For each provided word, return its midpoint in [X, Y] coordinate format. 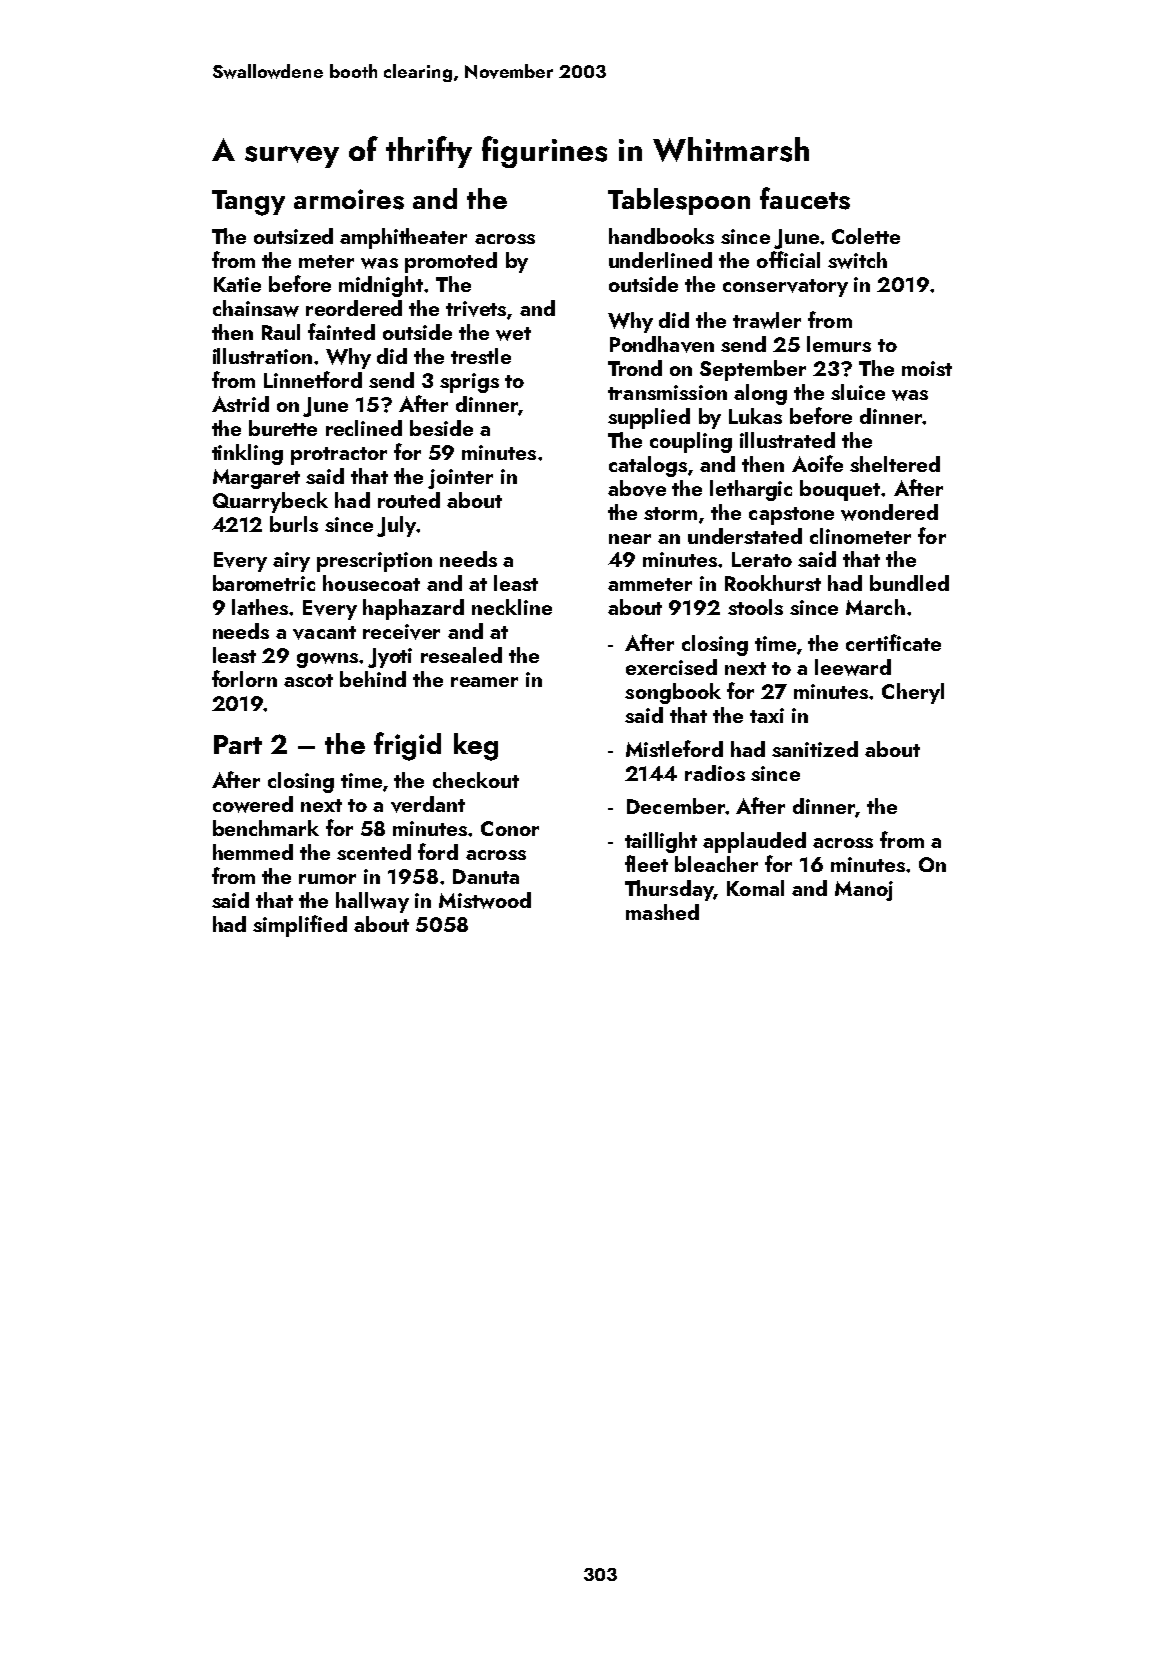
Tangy [248, 203]
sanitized [815, 749]
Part [238, 744]
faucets [805, 198]
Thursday [669, 890]
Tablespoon [679, 201]
